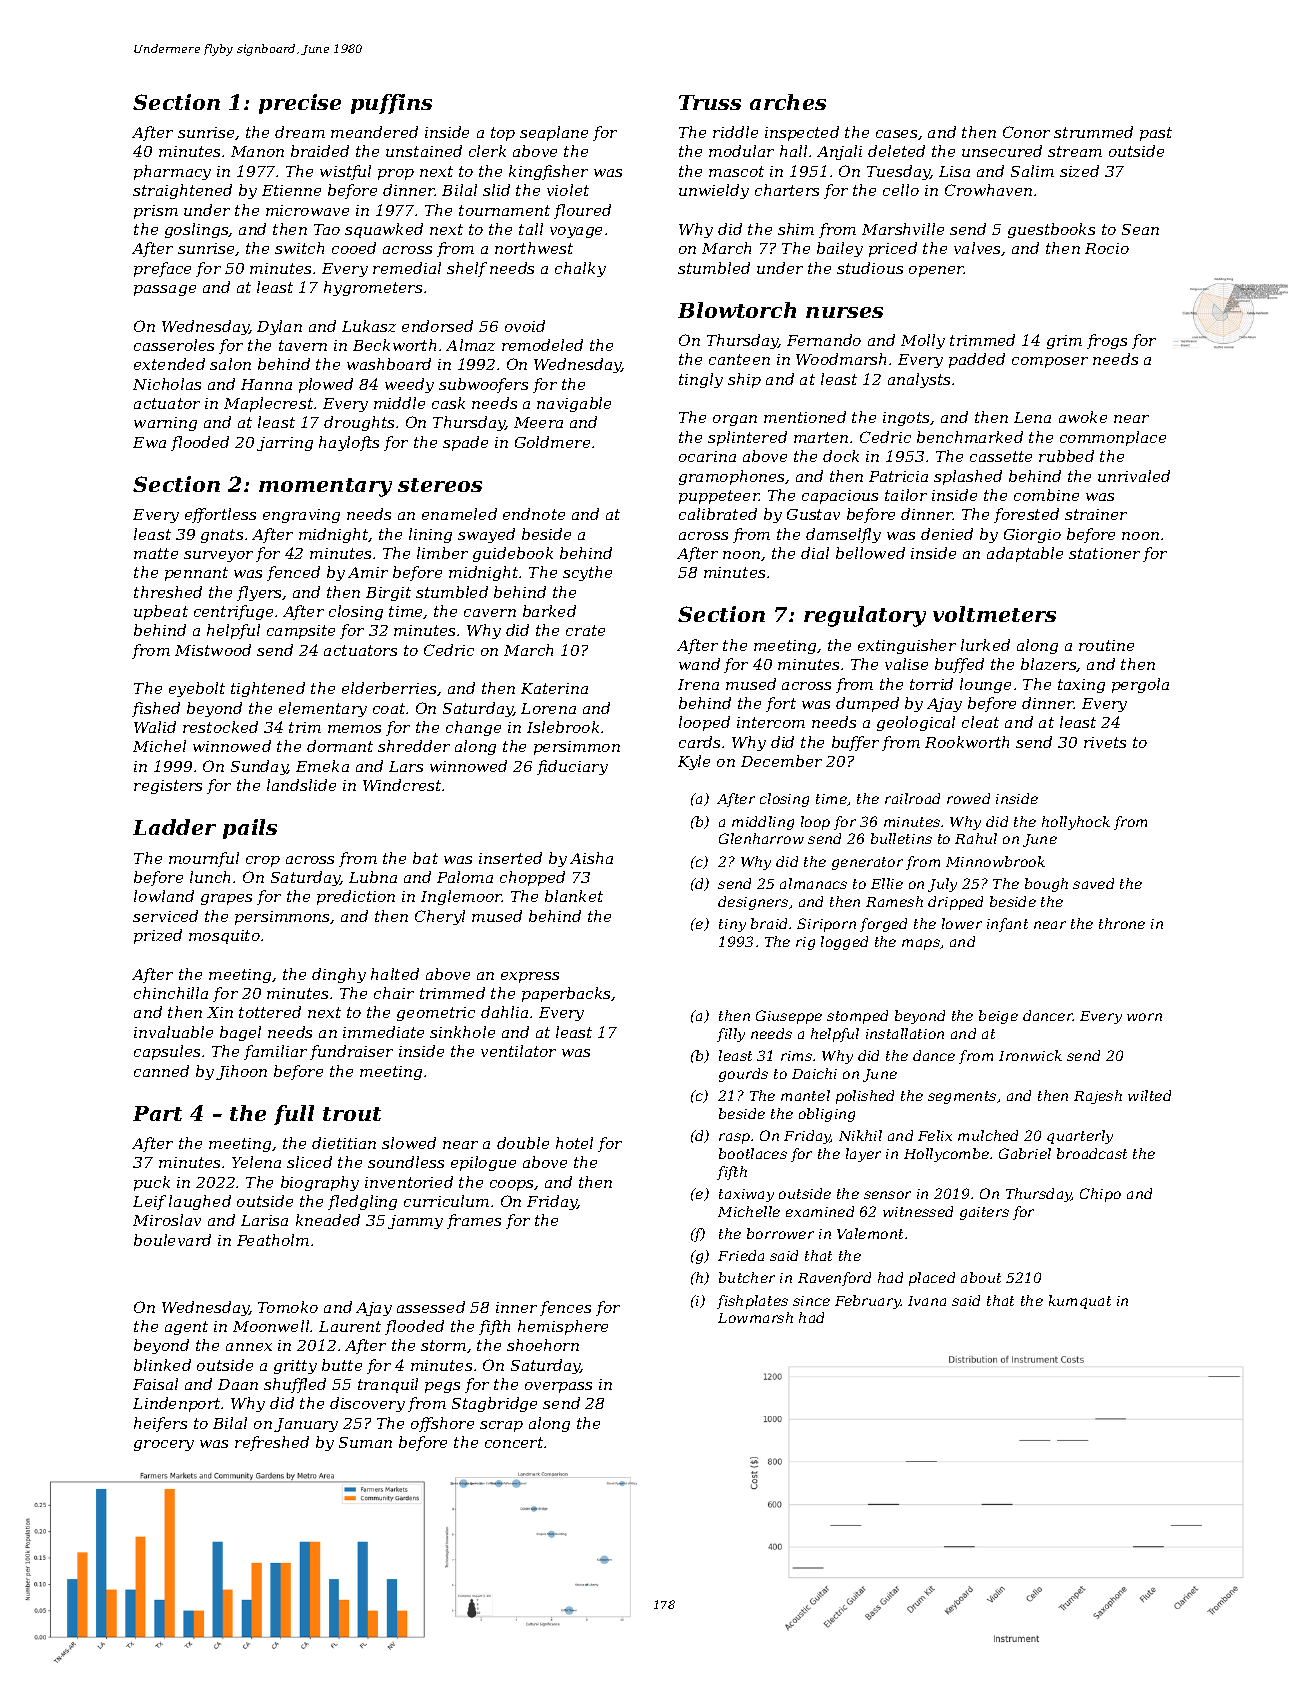  I want to click on ingots, so click(906, 419).
